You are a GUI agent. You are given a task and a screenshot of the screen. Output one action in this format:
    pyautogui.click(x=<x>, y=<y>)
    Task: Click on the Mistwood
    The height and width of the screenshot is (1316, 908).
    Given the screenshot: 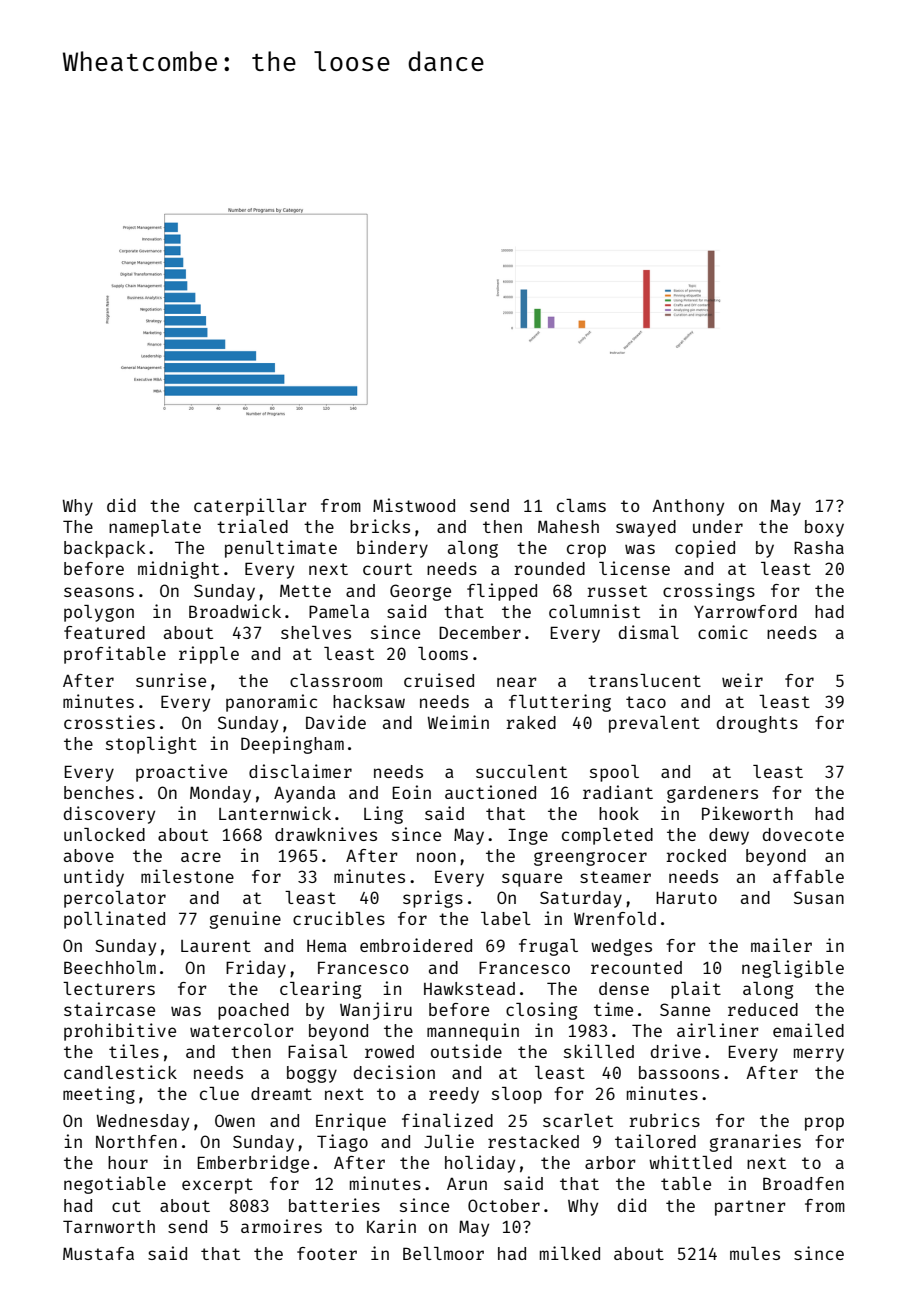 What is the action you would take?
    pyautogui.click(x=414, y=505)
